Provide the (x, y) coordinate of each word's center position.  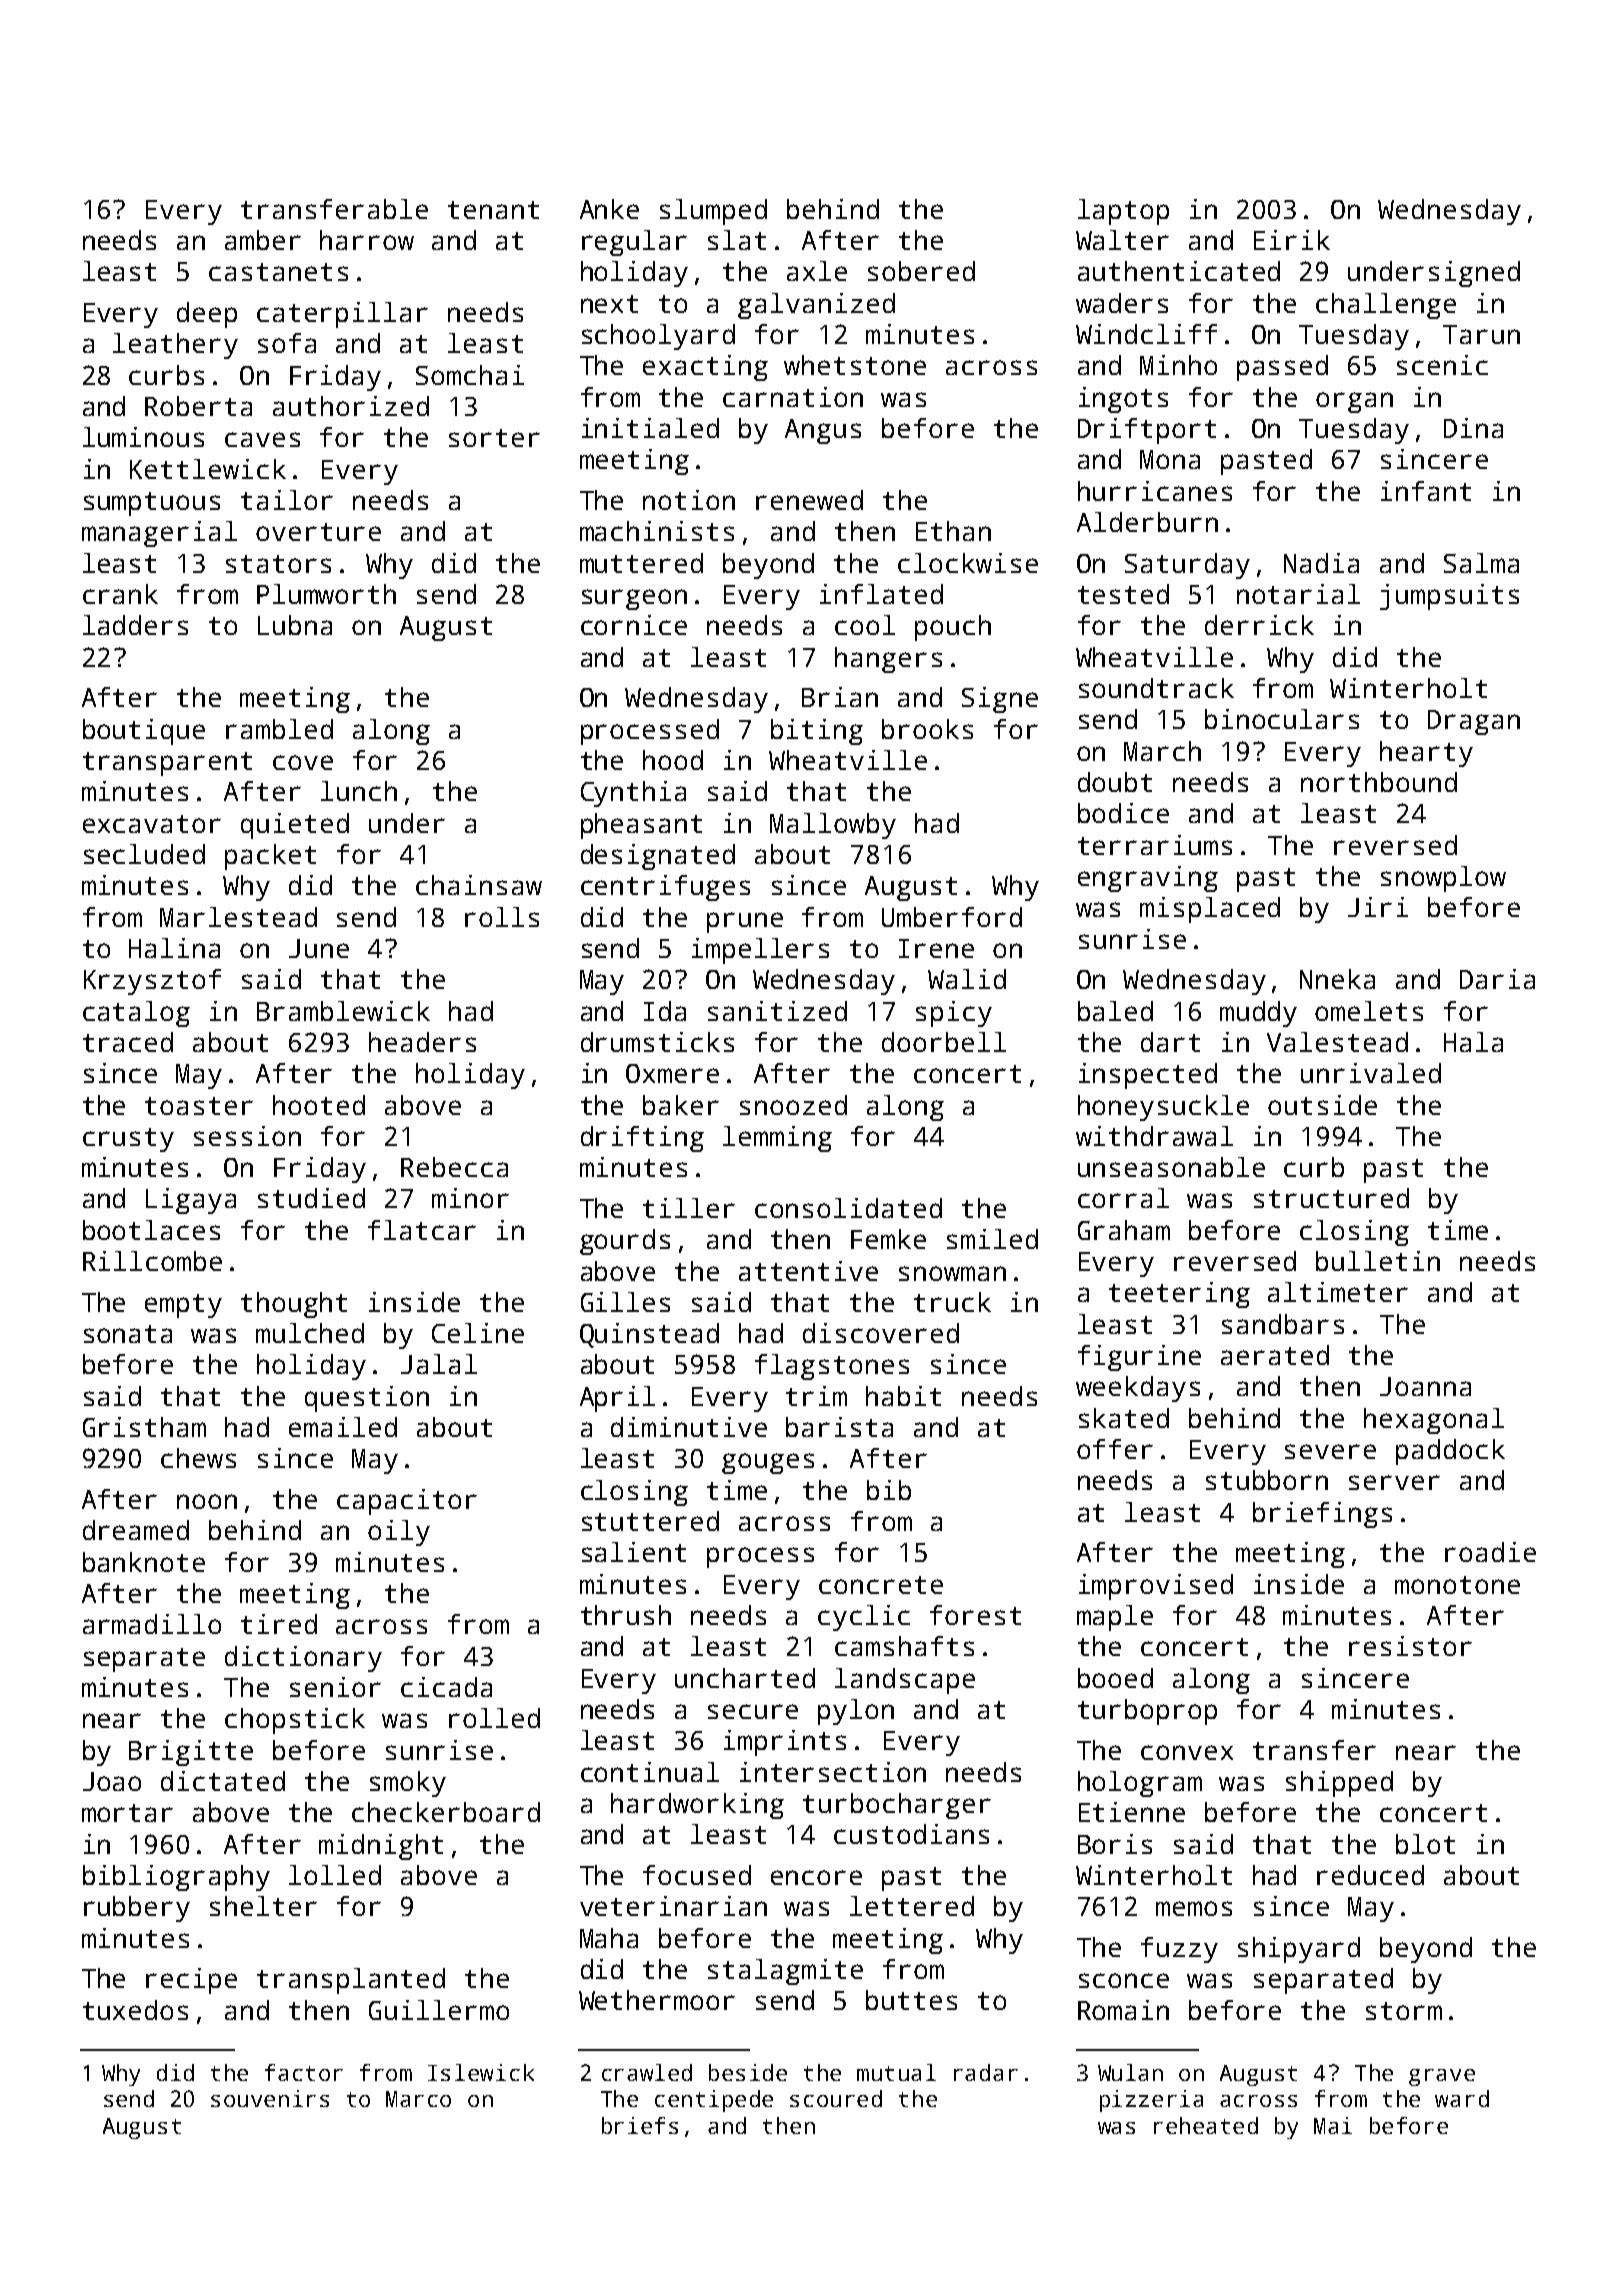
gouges (768, 1463)
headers (422, 1042)
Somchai (470, 375)
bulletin (1378, 1261)
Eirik (1292, 240)
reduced (1370, 1875)
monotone (1457, 1585)
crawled (647, 2072)
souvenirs (270, 2098)
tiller (689, 1208)
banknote (144, 1562)
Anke (609, 209)
